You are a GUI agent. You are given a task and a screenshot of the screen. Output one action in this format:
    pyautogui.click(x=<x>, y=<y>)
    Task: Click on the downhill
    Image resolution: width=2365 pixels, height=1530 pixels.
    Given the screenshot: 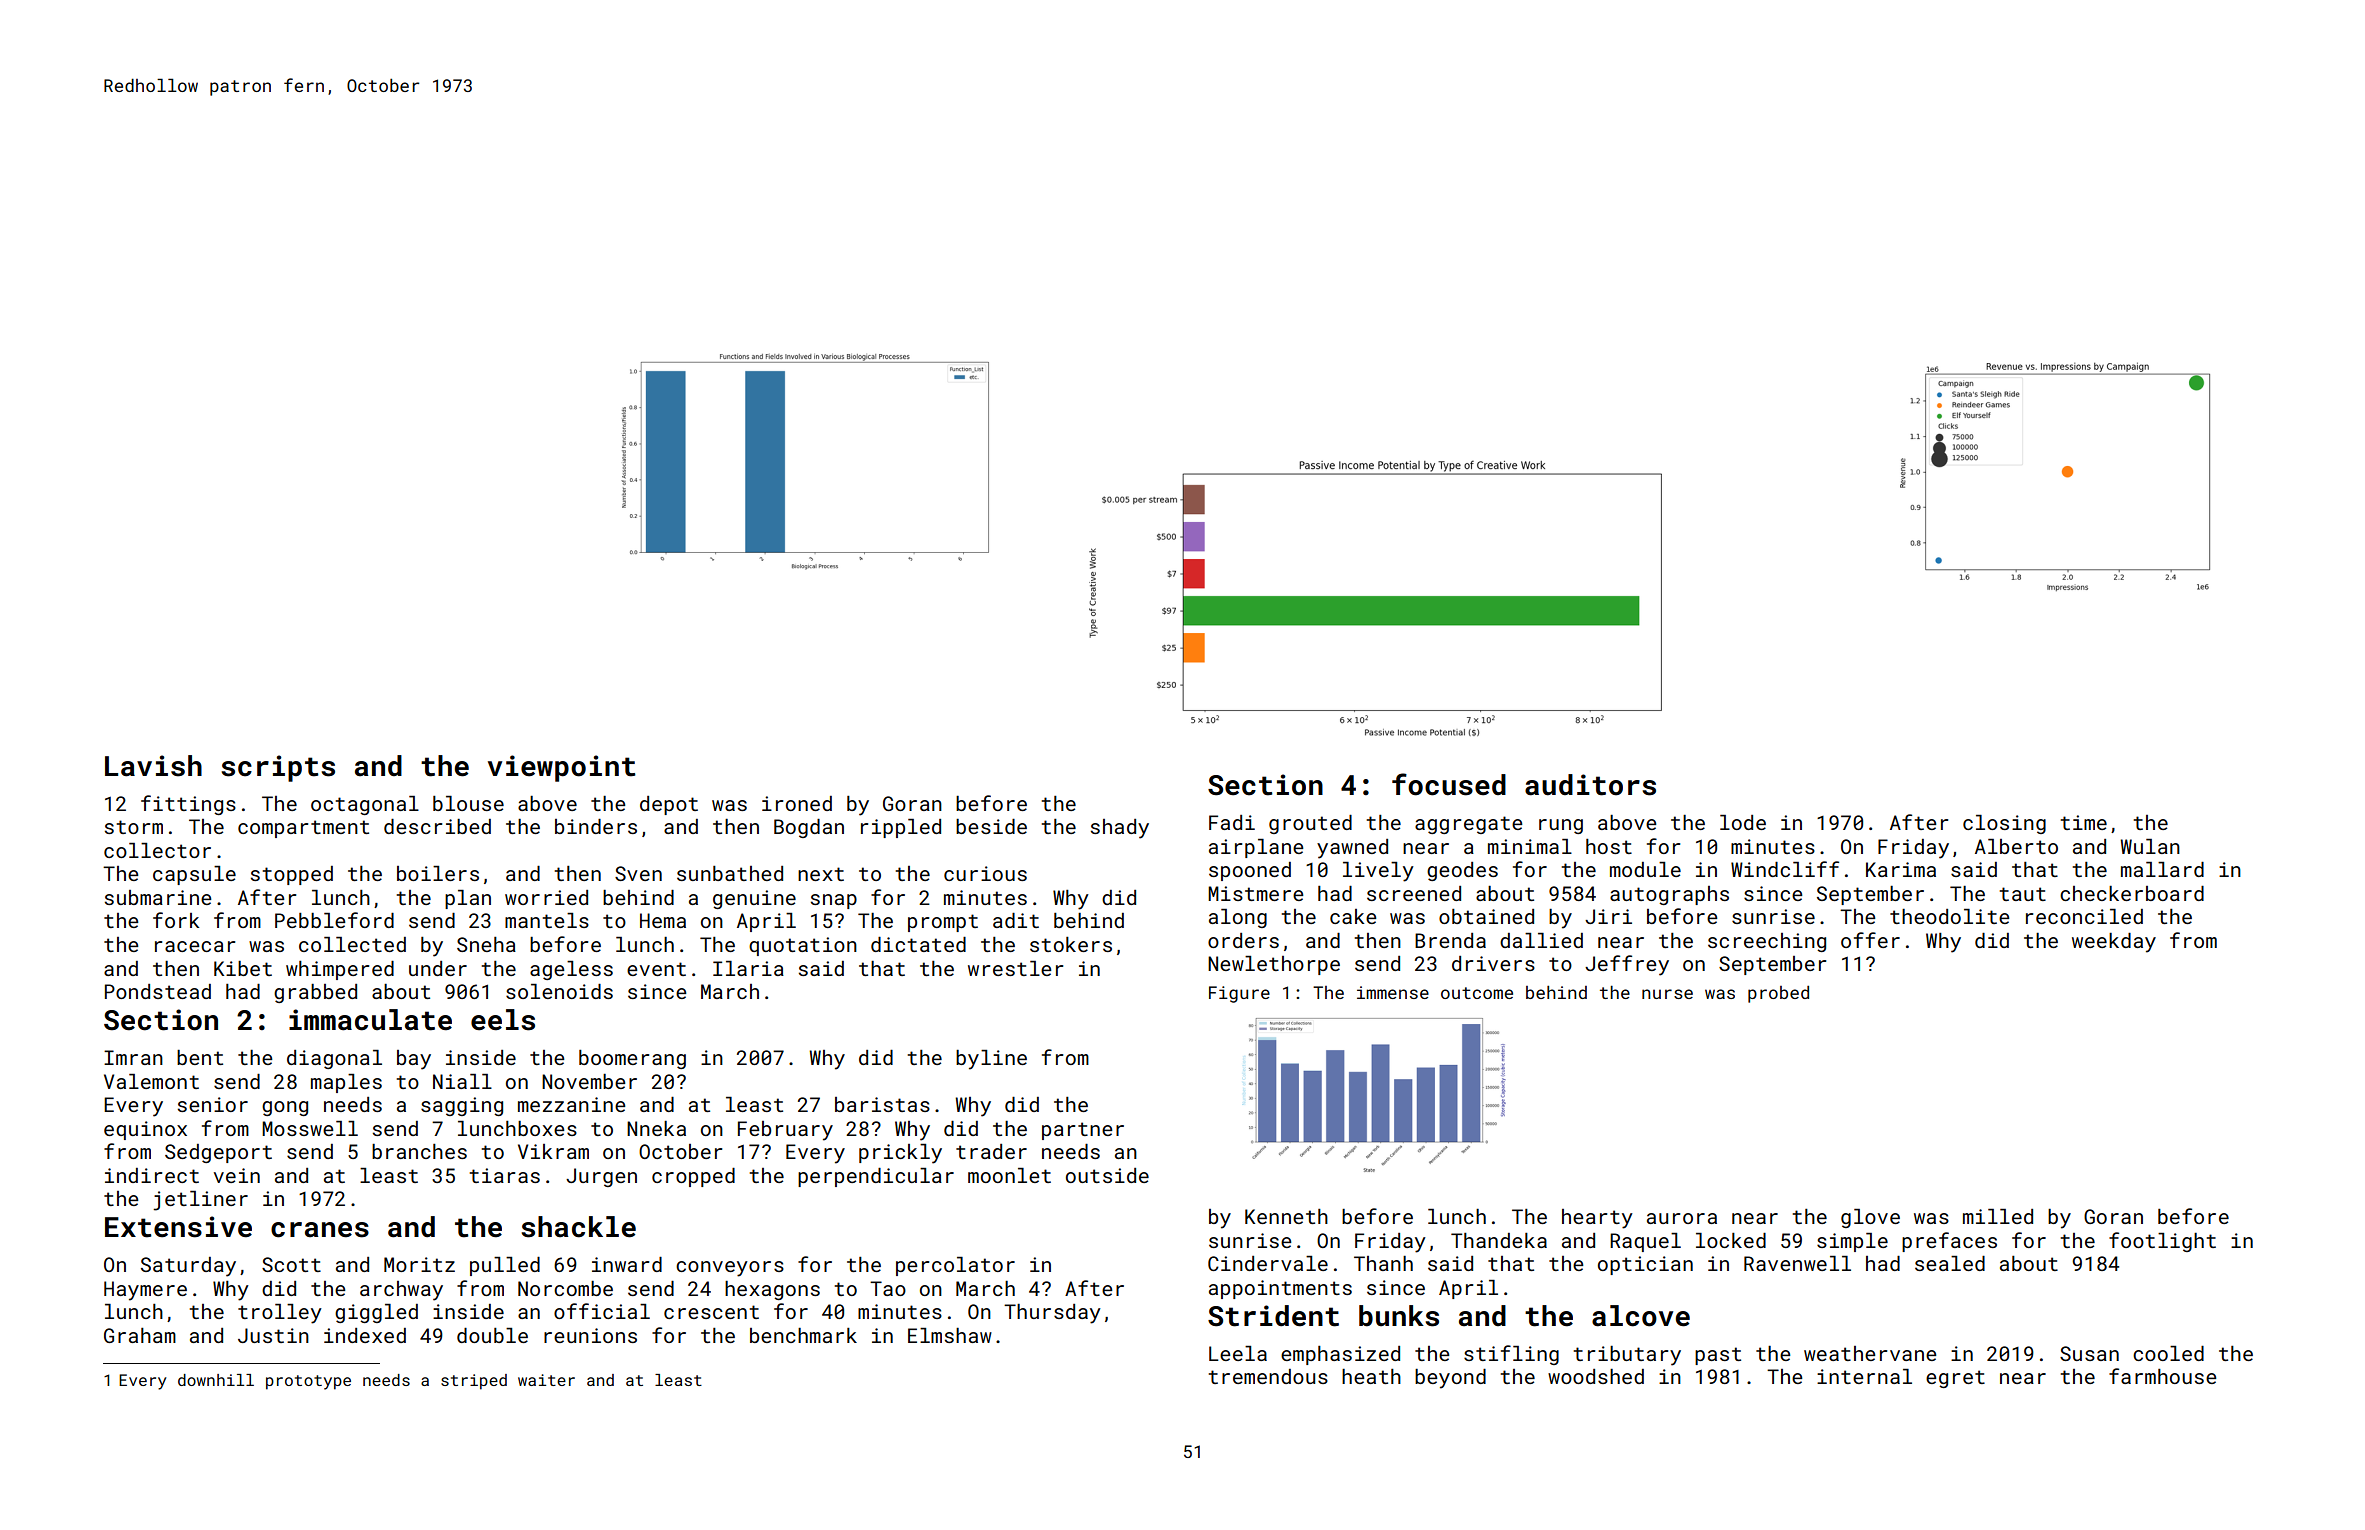 What is the action you would take?
    pyautogui.click(x=216, y=1380)
